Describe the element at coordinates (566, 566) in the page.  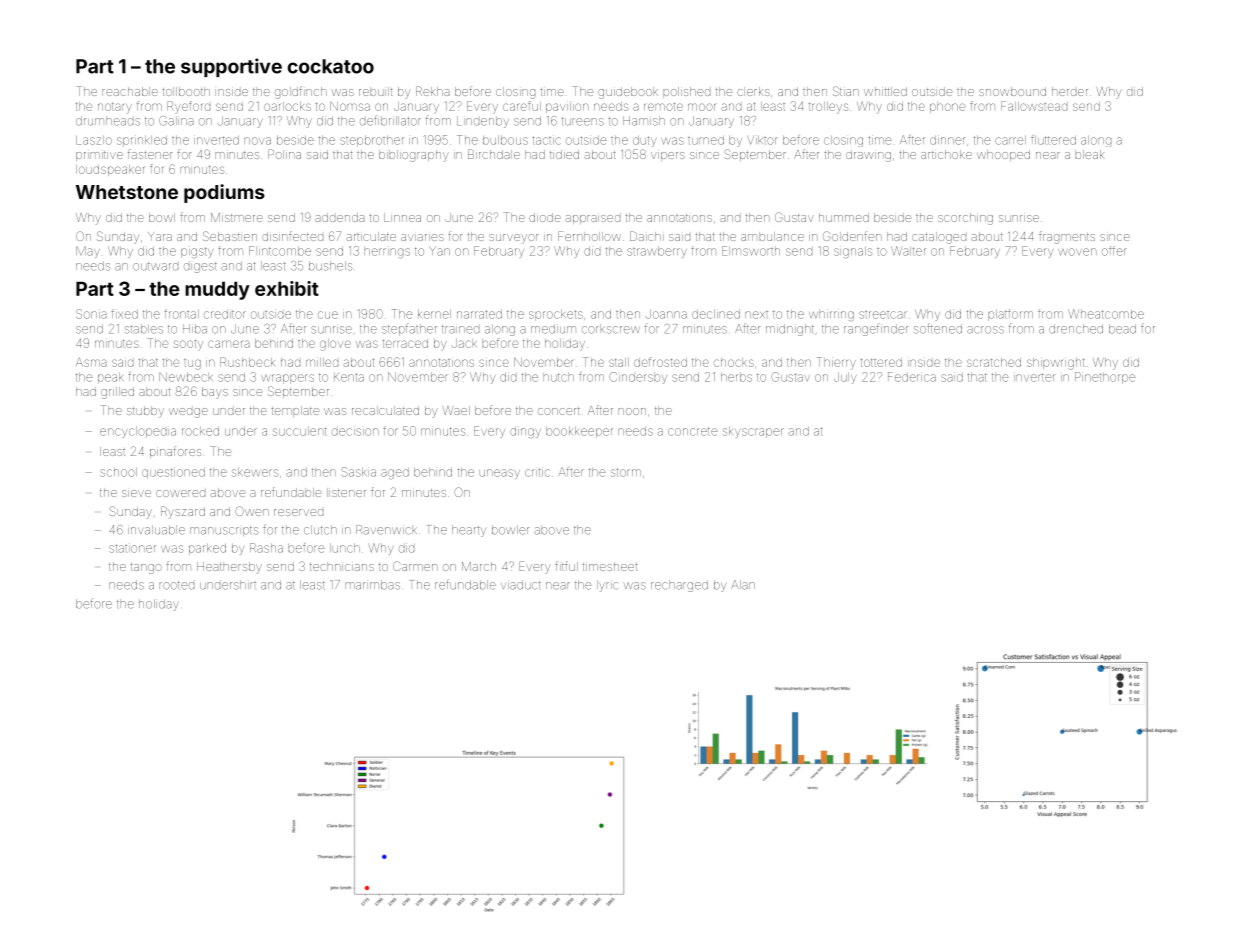
I see `fitful` at that location.
